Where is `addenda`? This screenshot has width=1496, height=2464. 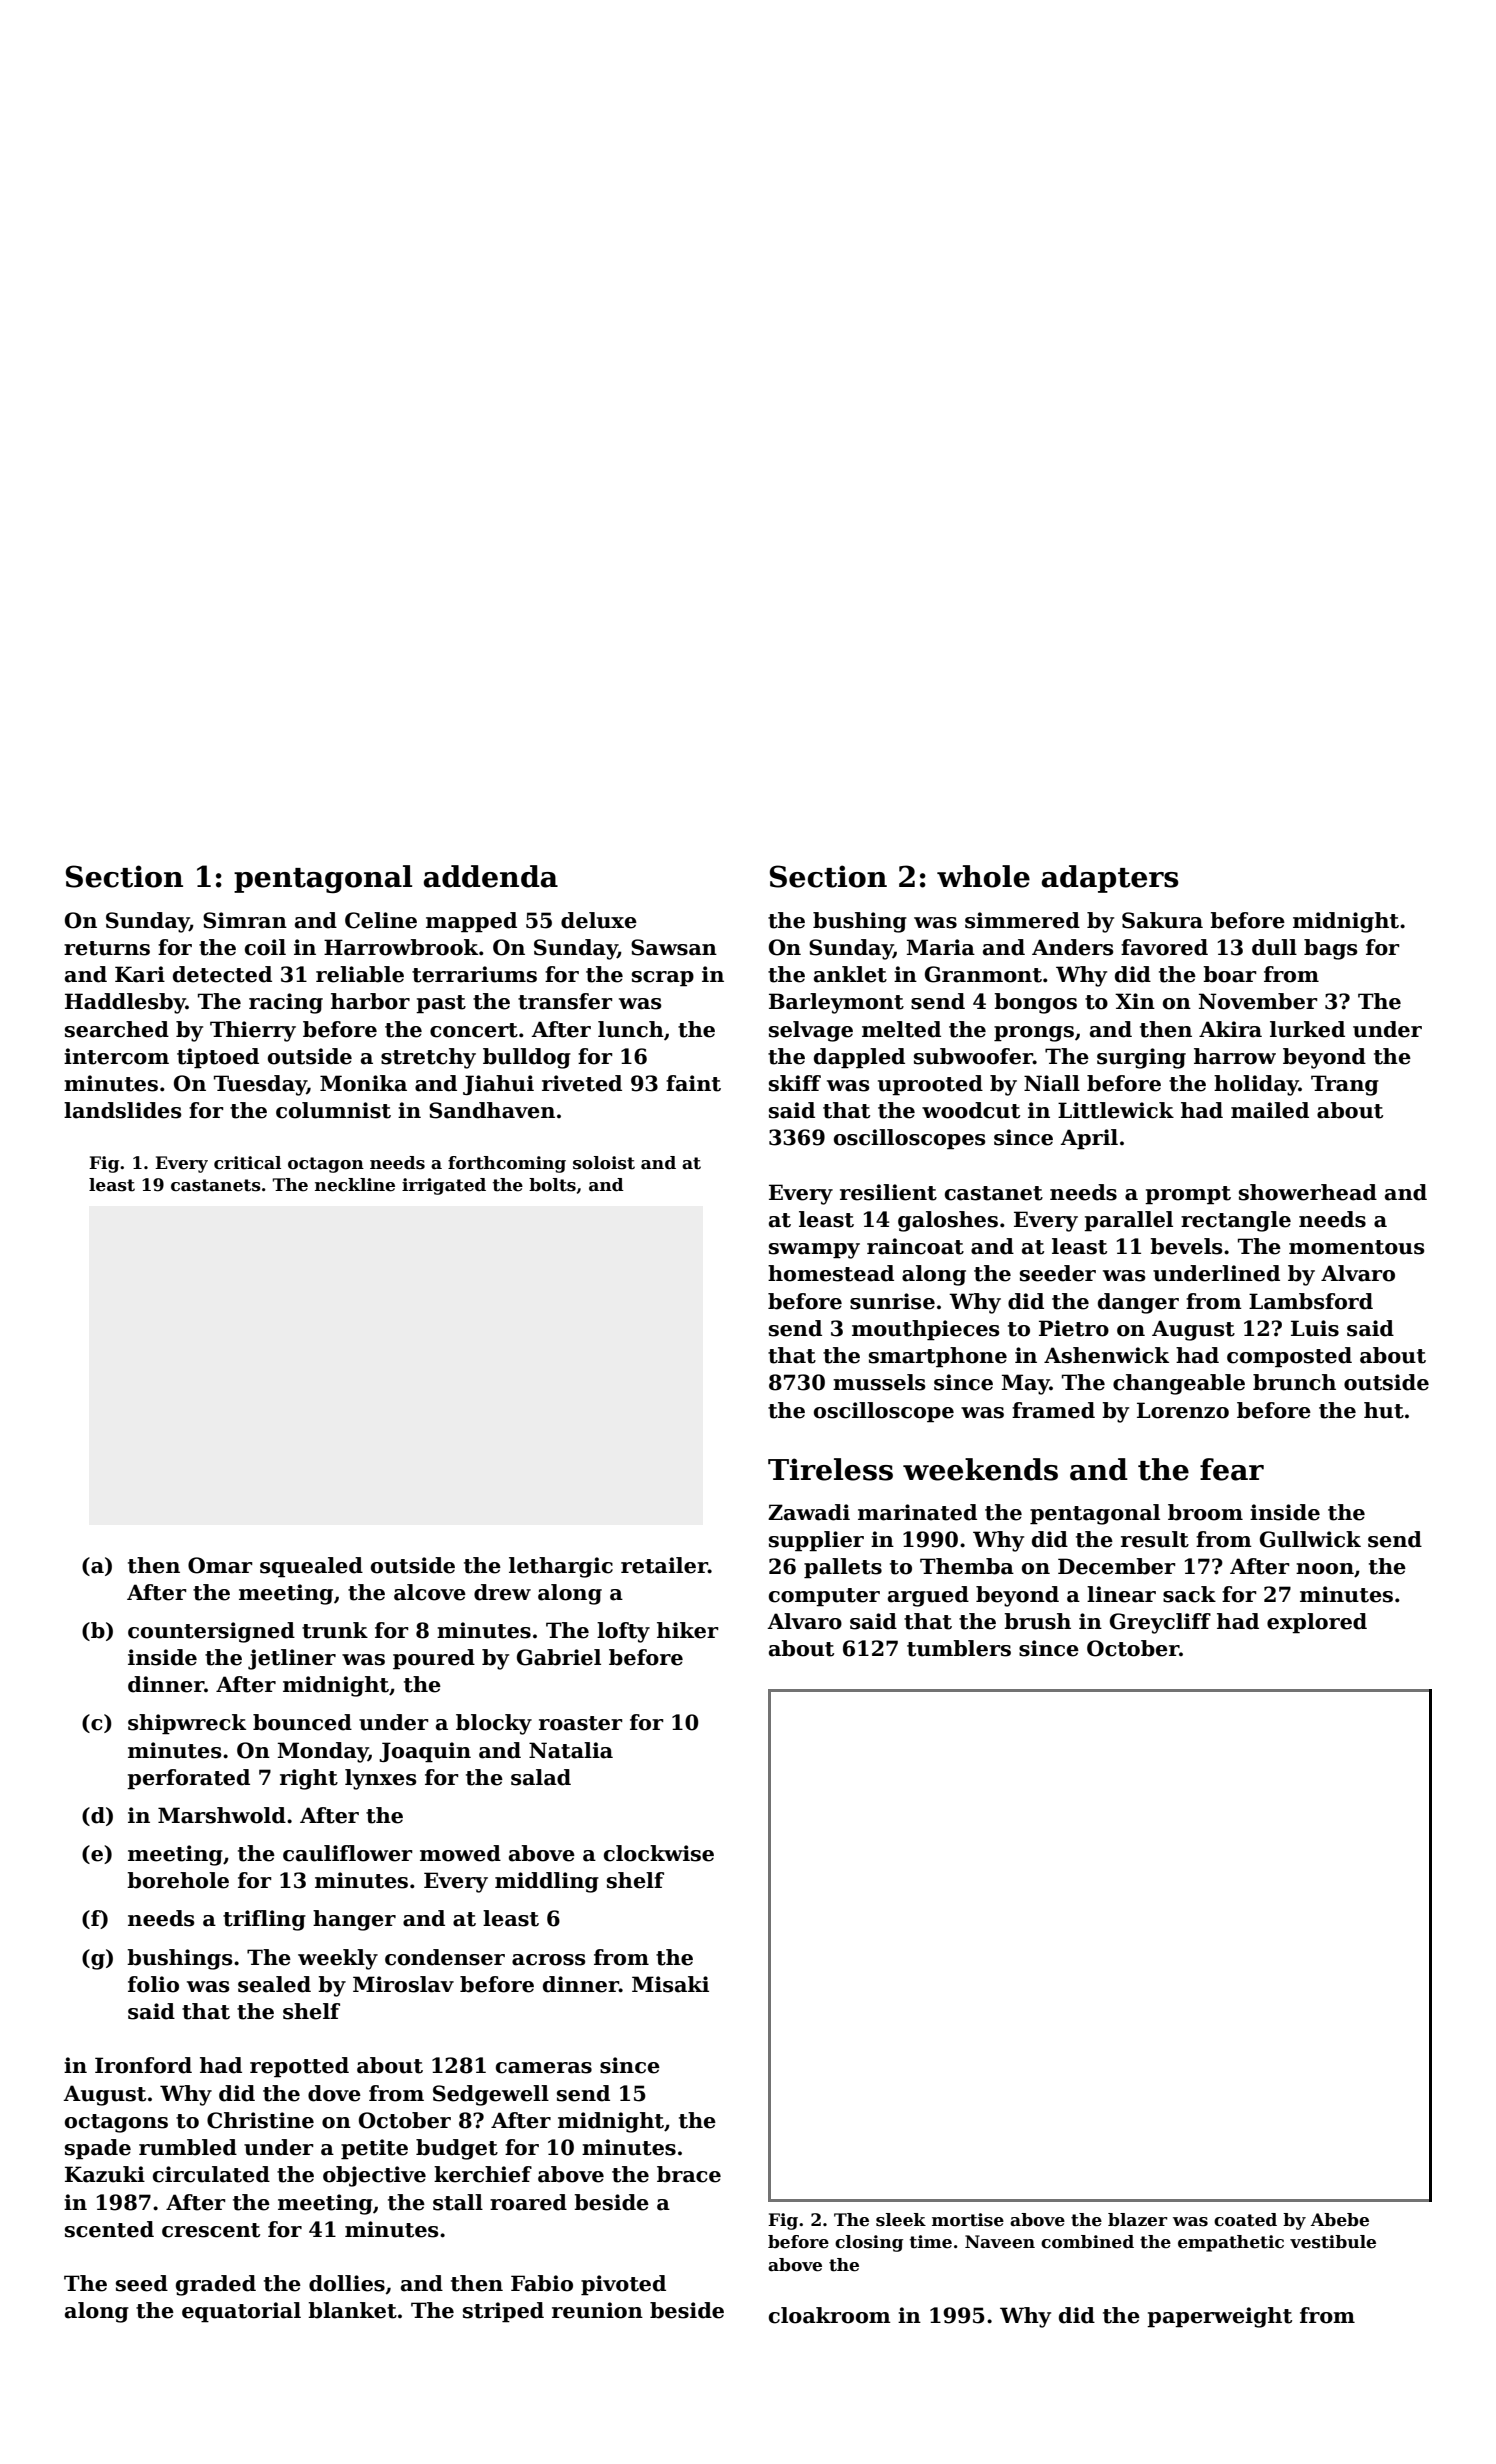
addenda is located at coordinates (491, 876).
